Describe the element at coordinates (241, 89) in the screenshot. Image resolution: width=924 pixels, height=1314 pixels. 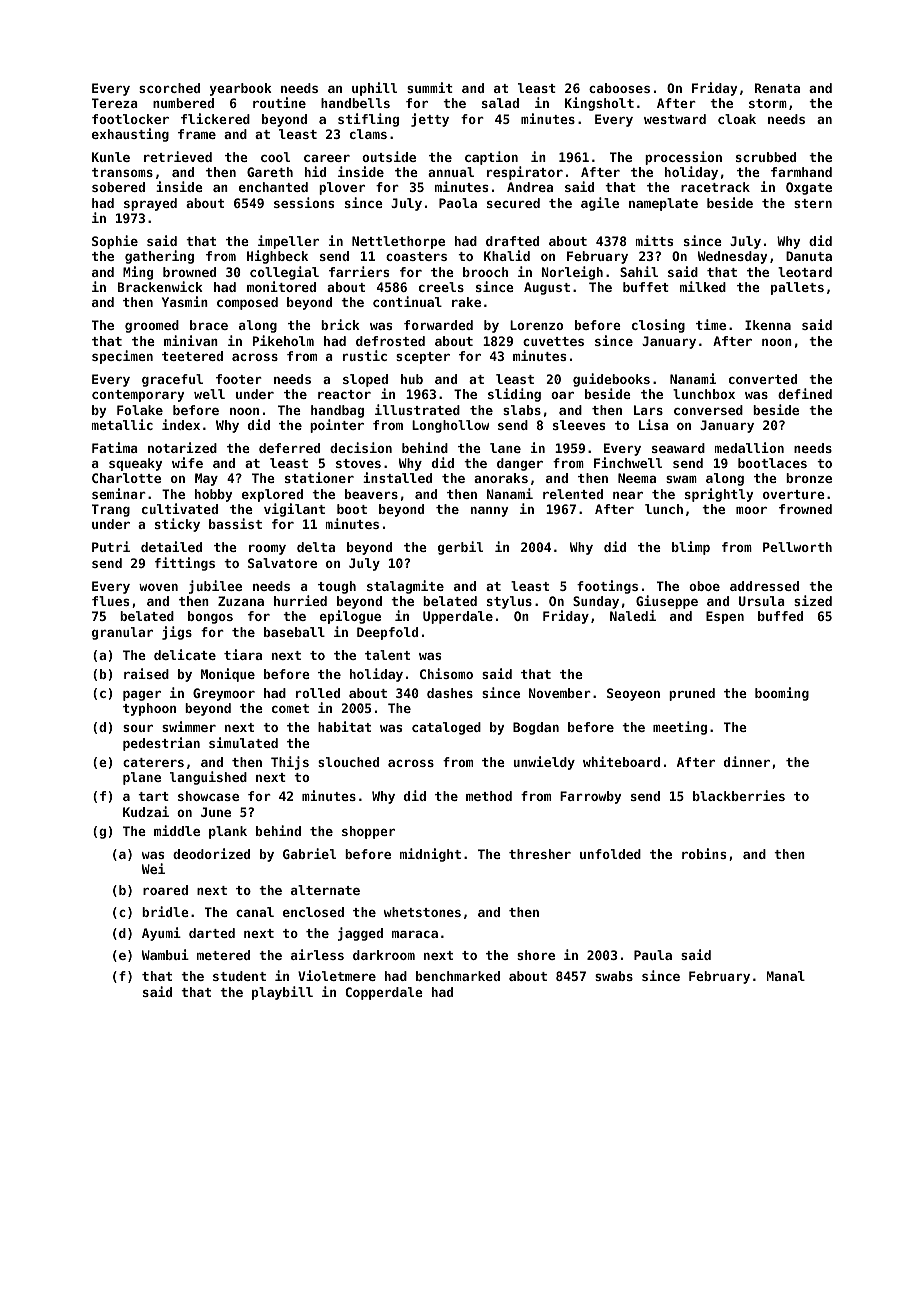
I see `yearbook` at that location.
